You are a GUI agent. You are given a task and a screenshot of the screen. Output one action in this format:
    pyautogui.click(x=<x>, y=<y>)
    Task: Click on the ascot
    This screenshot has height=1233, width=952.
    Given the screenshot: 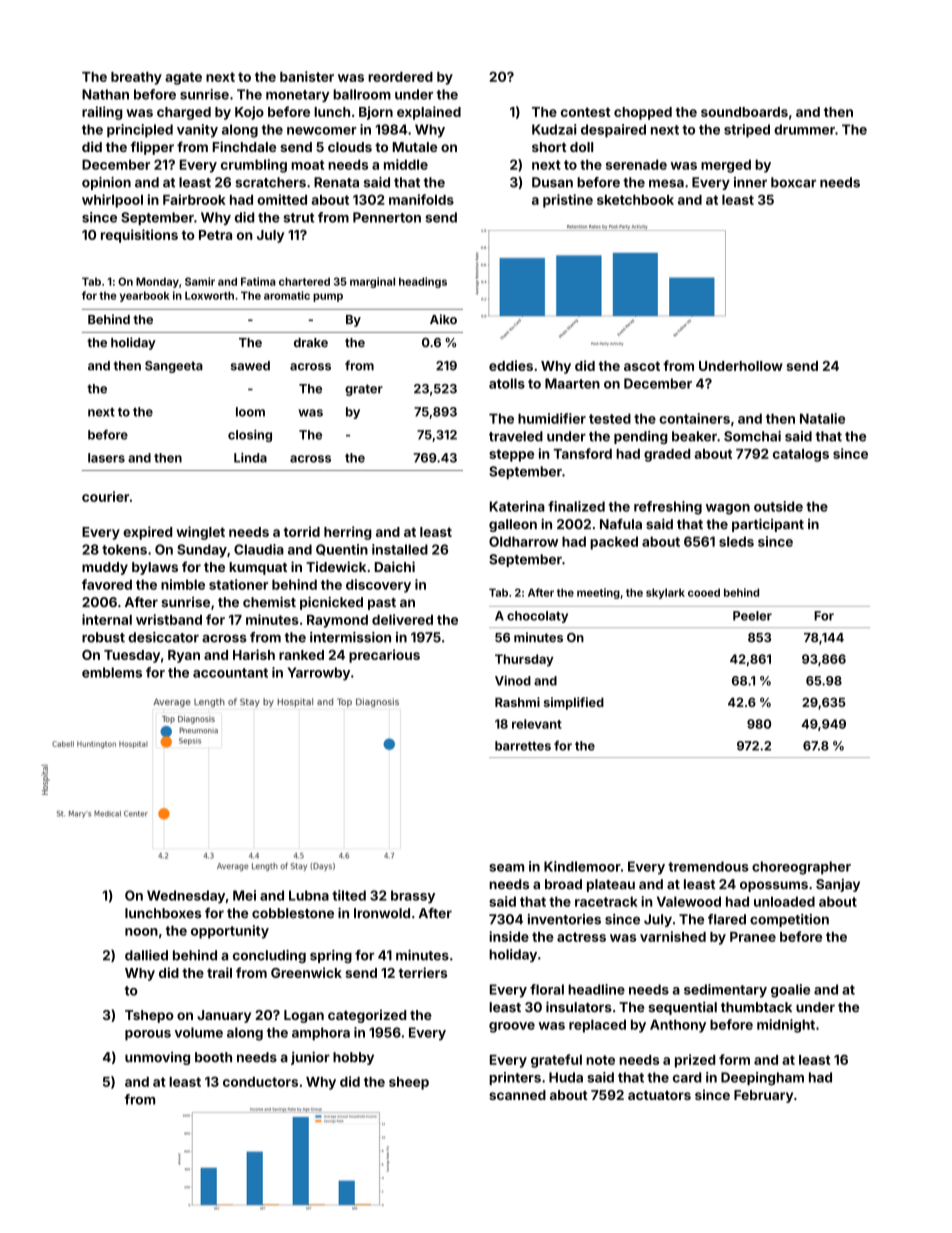 What is the action you would take?
    pyautogui.click(x=642, y=366)
